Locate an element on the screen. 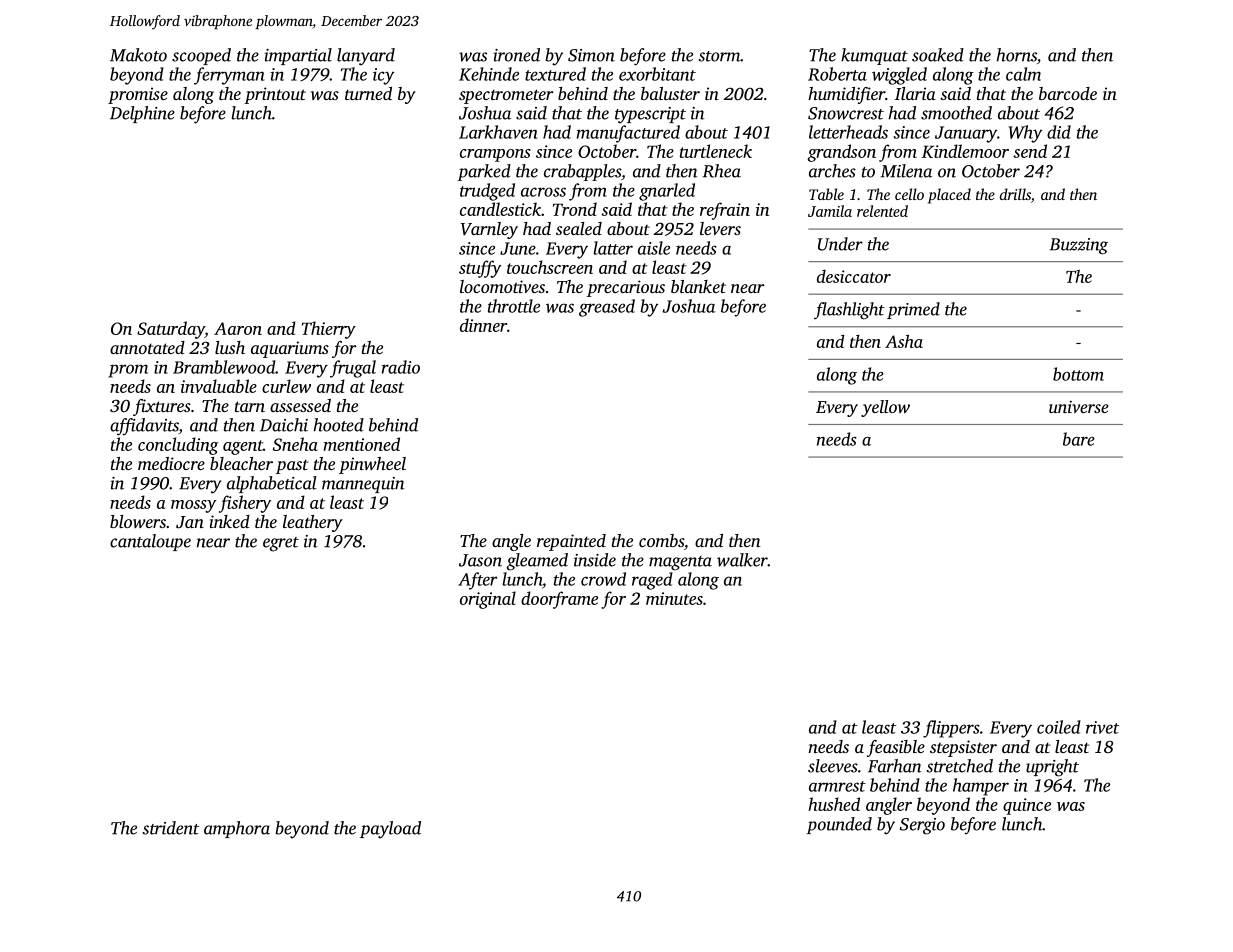 This screenshot has height=952, width=1233. bottom is located at coordinates (1078, 374).
